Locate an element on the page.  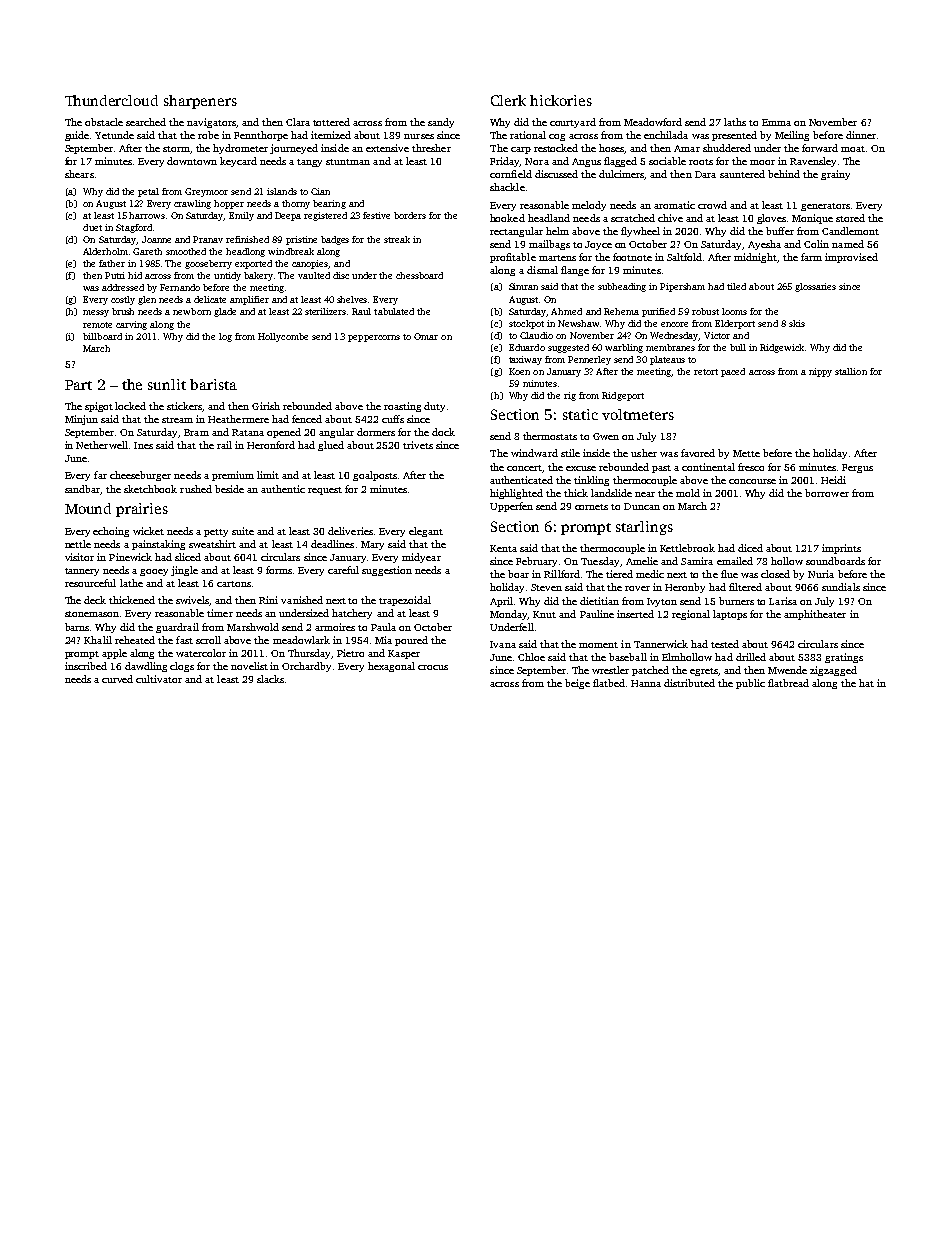
hickories is located at coordinates (561, 100).
